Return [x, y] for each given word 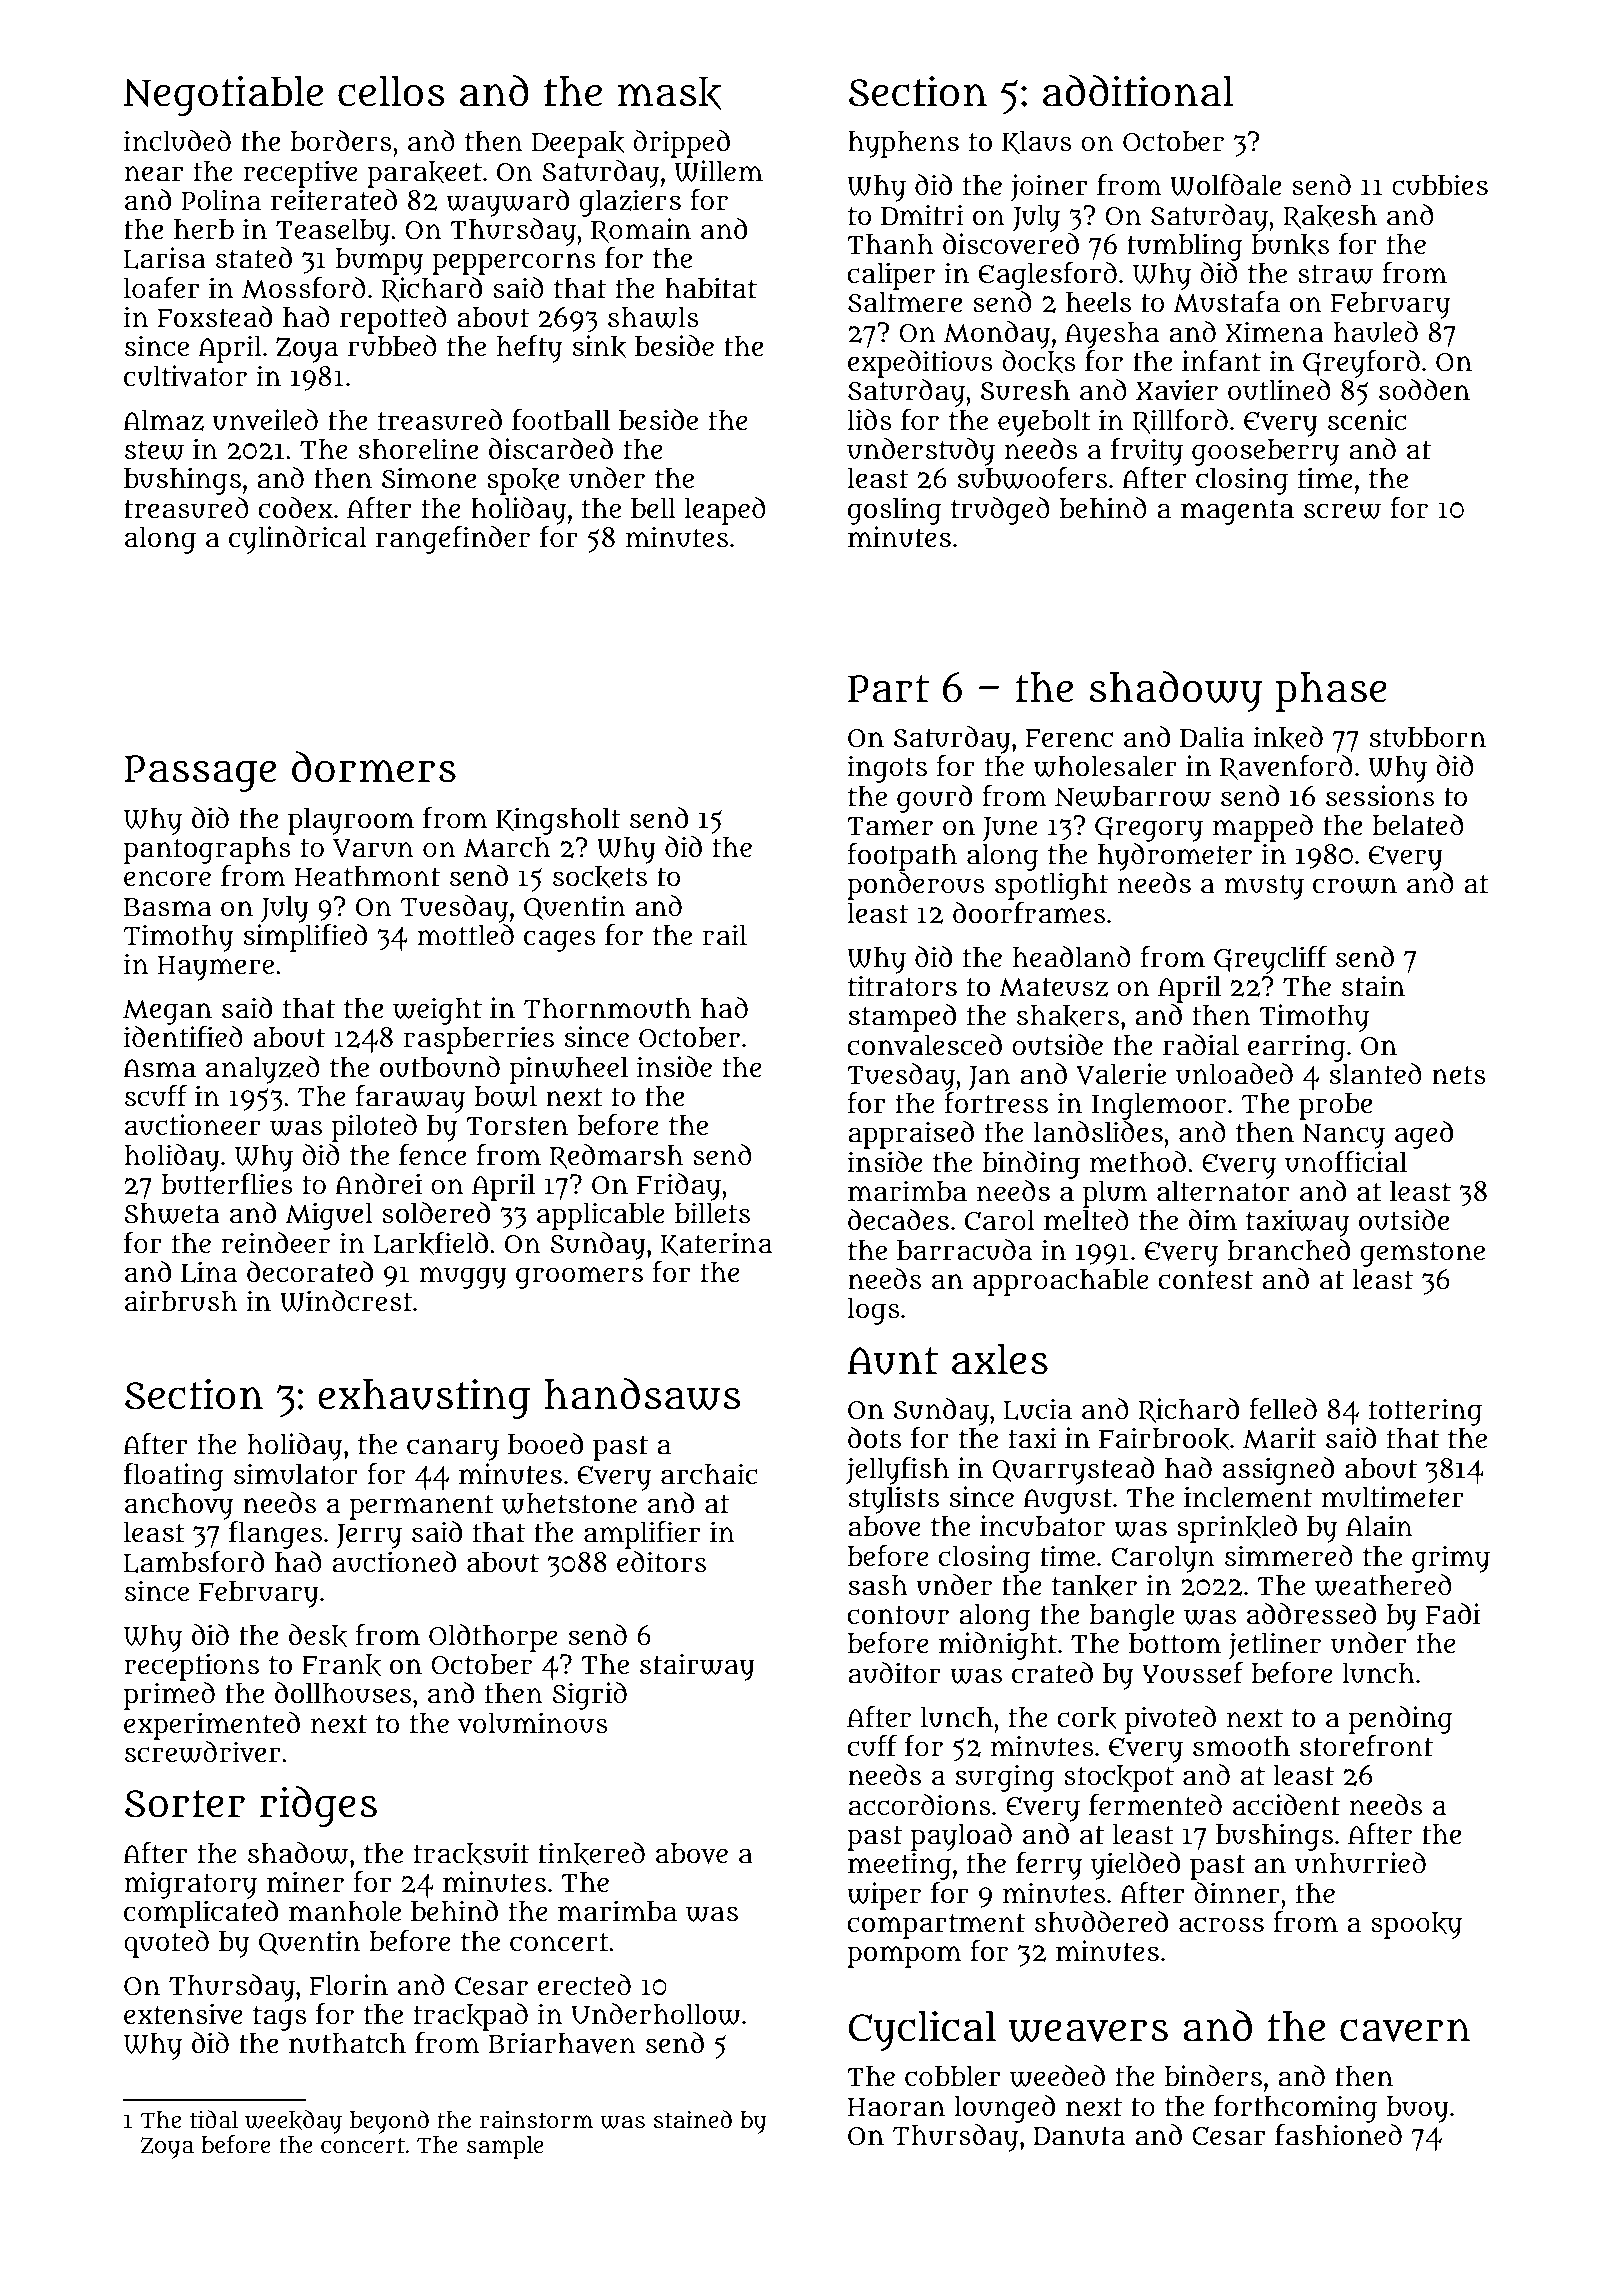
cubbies [1440, 185]
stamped [902, 1018]
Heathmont [367, 876]
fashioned [1338, 2135]
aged [1424, 1135]
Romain [641, 230]
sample [505, 2147]
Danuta [1079, 2136]
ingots [887, 769]
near [154, 174]
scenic [1367, 420]
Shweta [172, 1213]
